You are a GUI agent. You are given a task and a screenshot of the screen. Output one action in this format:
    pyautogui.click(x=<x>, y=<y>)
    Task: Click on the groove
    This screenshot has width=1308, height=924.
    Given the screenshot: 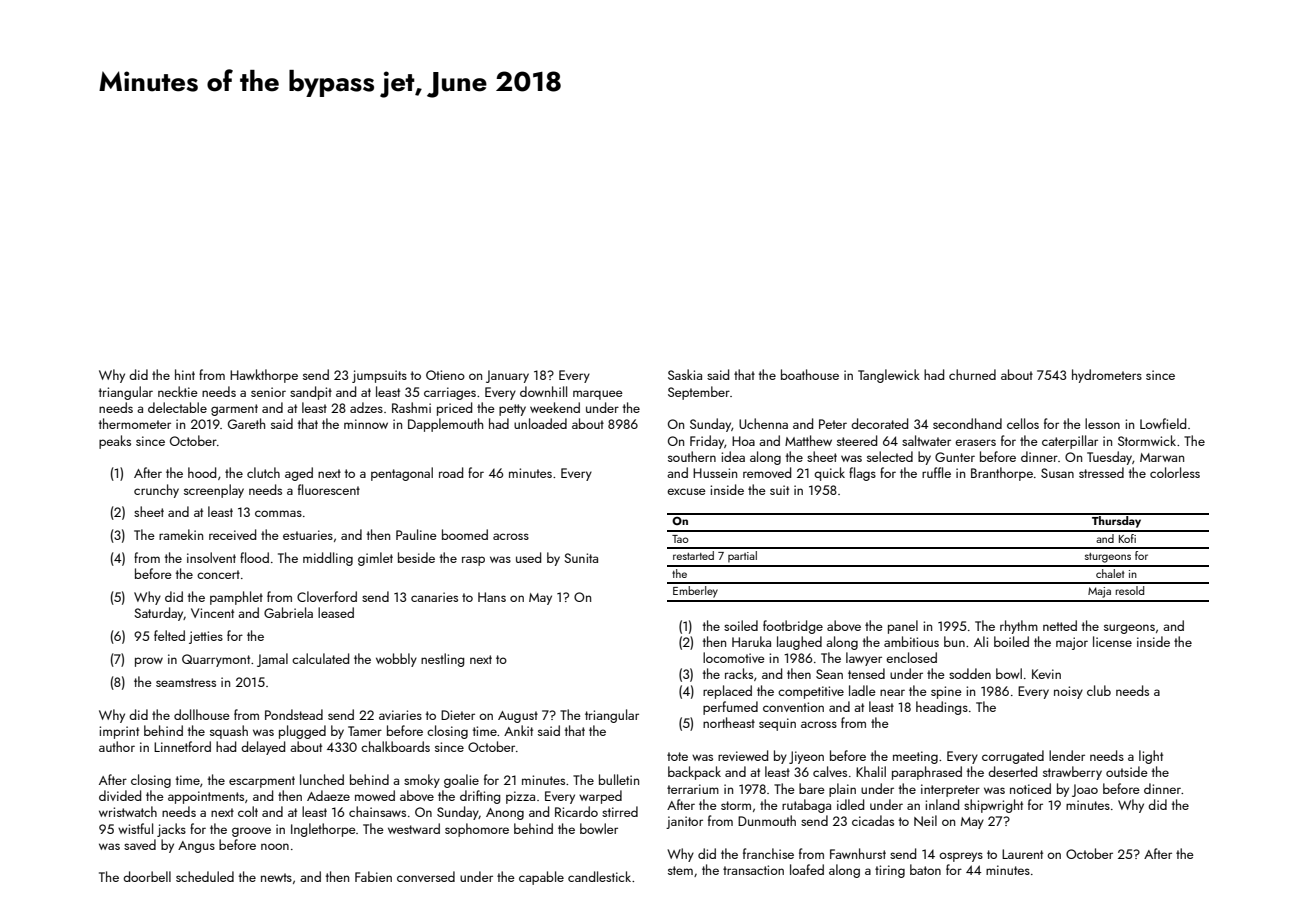 What is the action you would take?
    pyautogui.click(x=251, y=832)
